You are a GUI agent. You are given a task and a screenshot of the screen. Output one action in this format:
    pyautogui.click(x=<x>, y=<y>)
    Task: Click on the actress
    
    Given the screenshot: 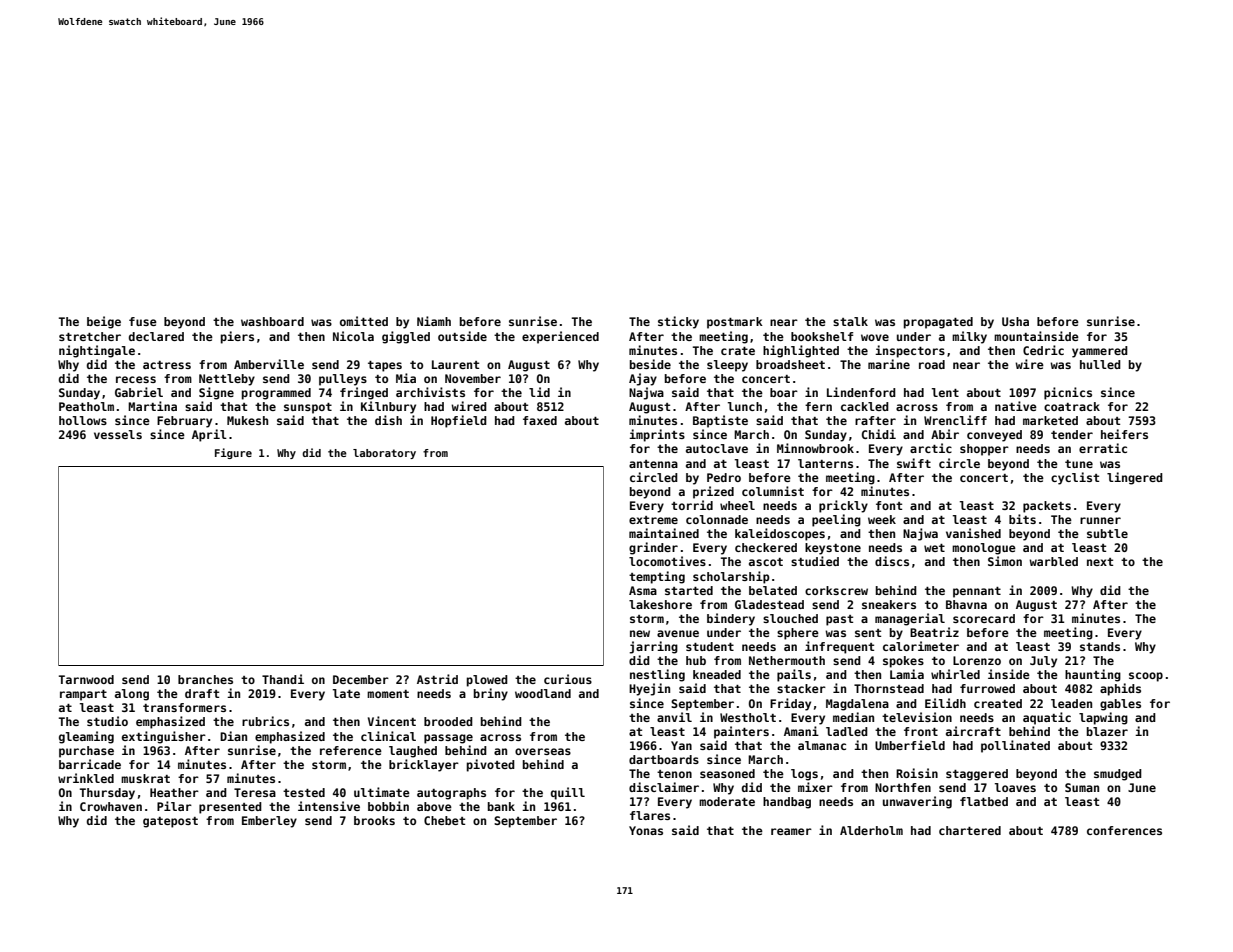 What is the action you would take?
    pyautogui.click(x=167, y=365)
